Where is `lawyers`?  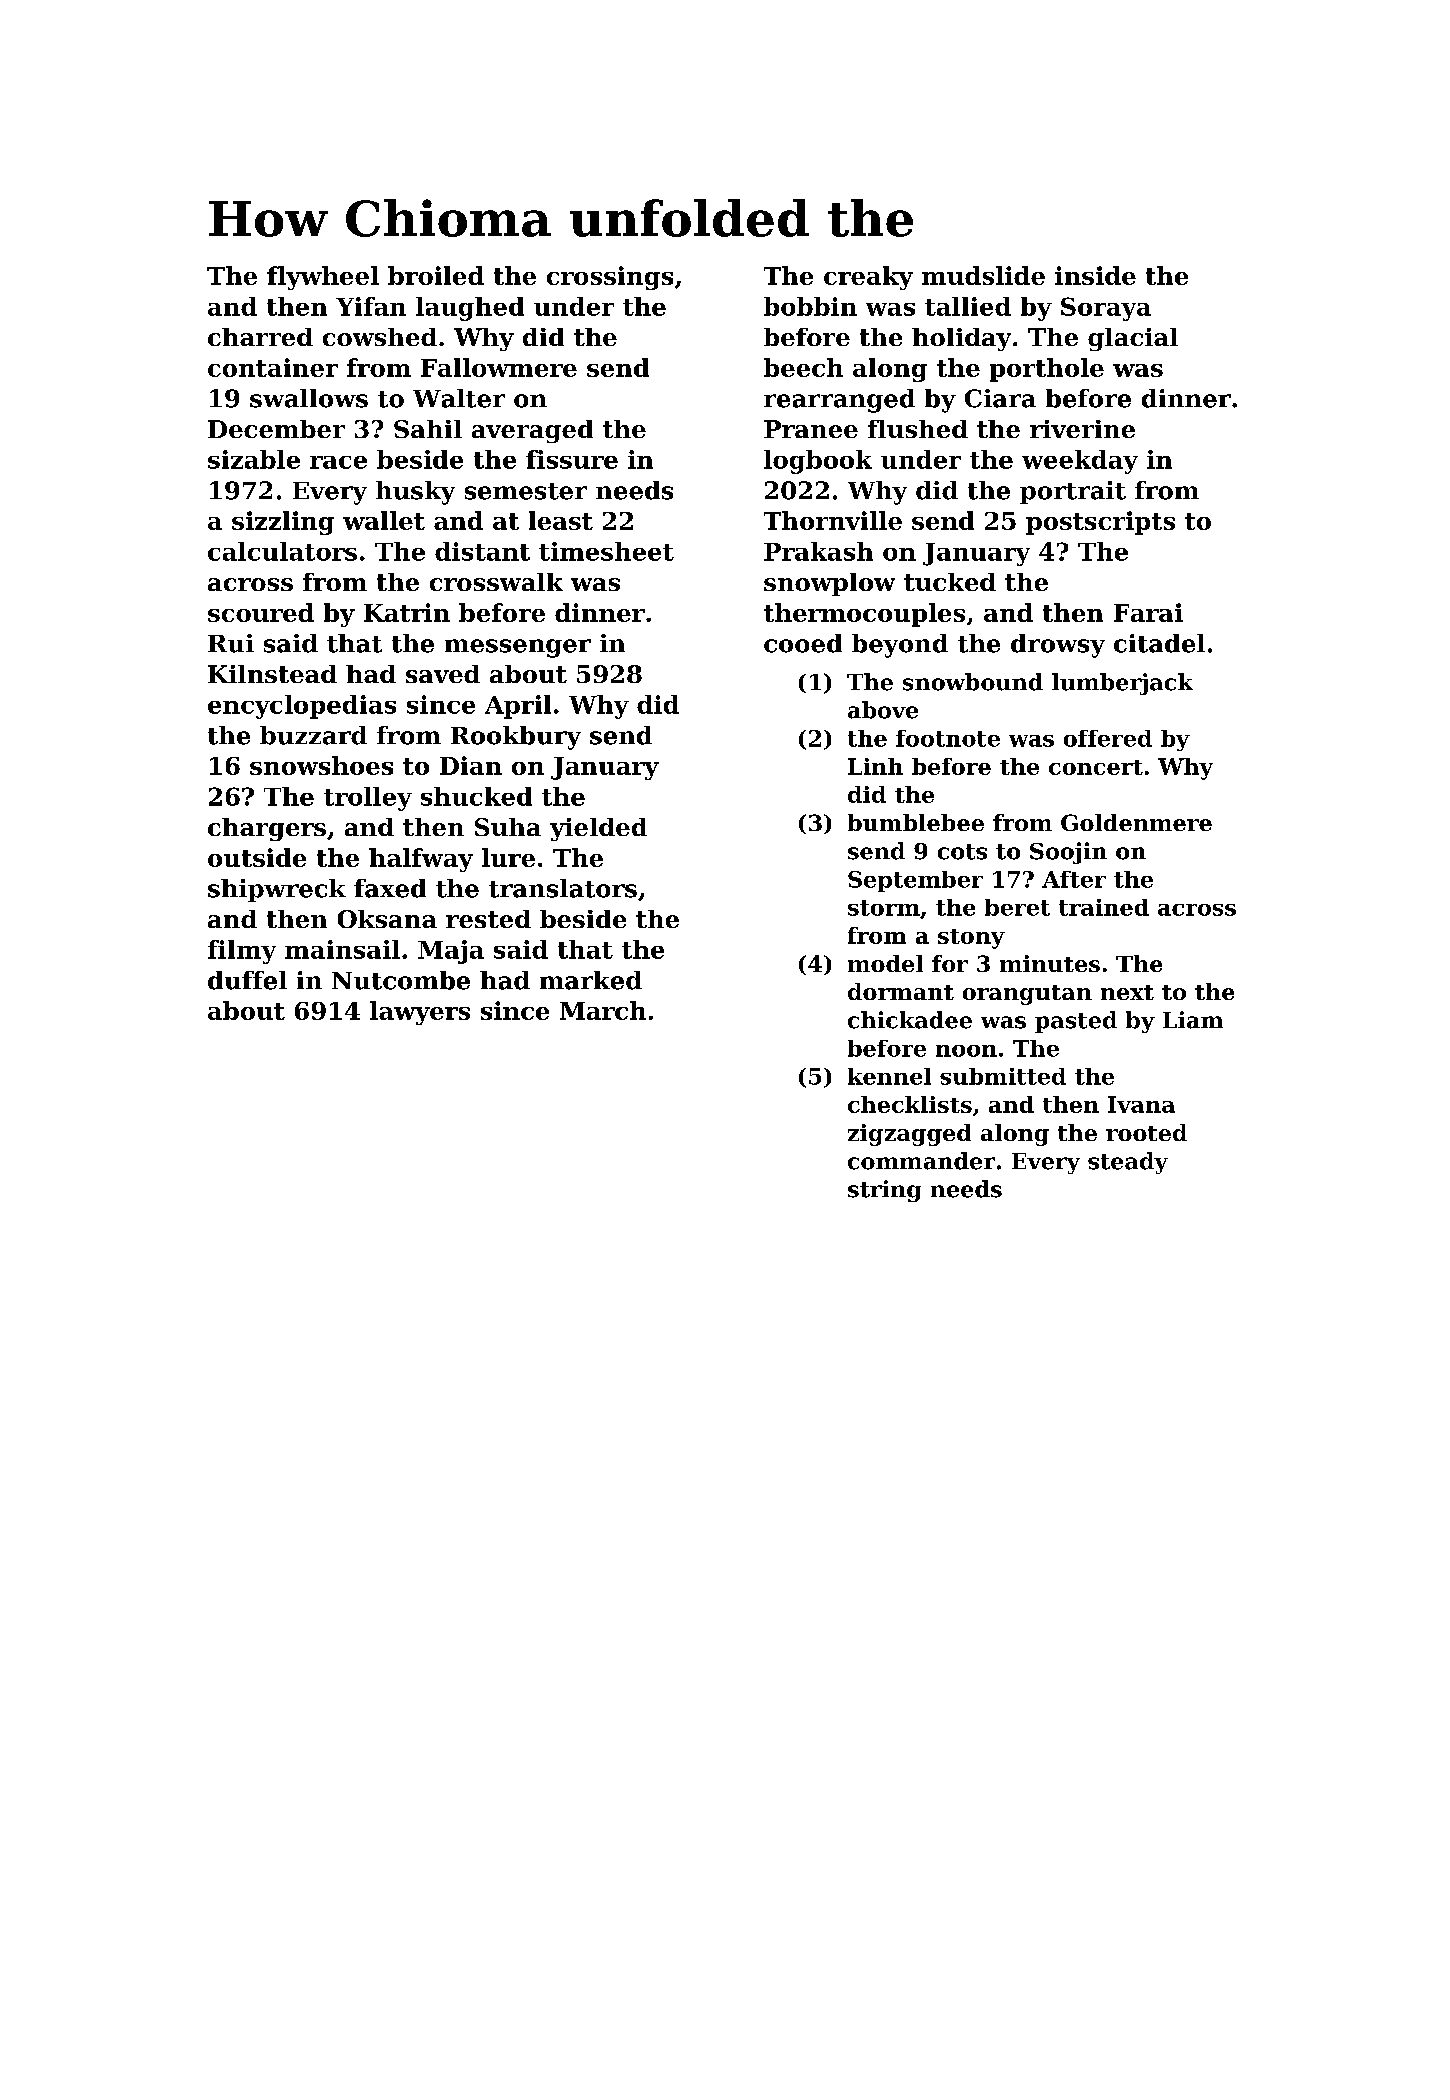
lawyers is located at coordinates (420, 1013).
